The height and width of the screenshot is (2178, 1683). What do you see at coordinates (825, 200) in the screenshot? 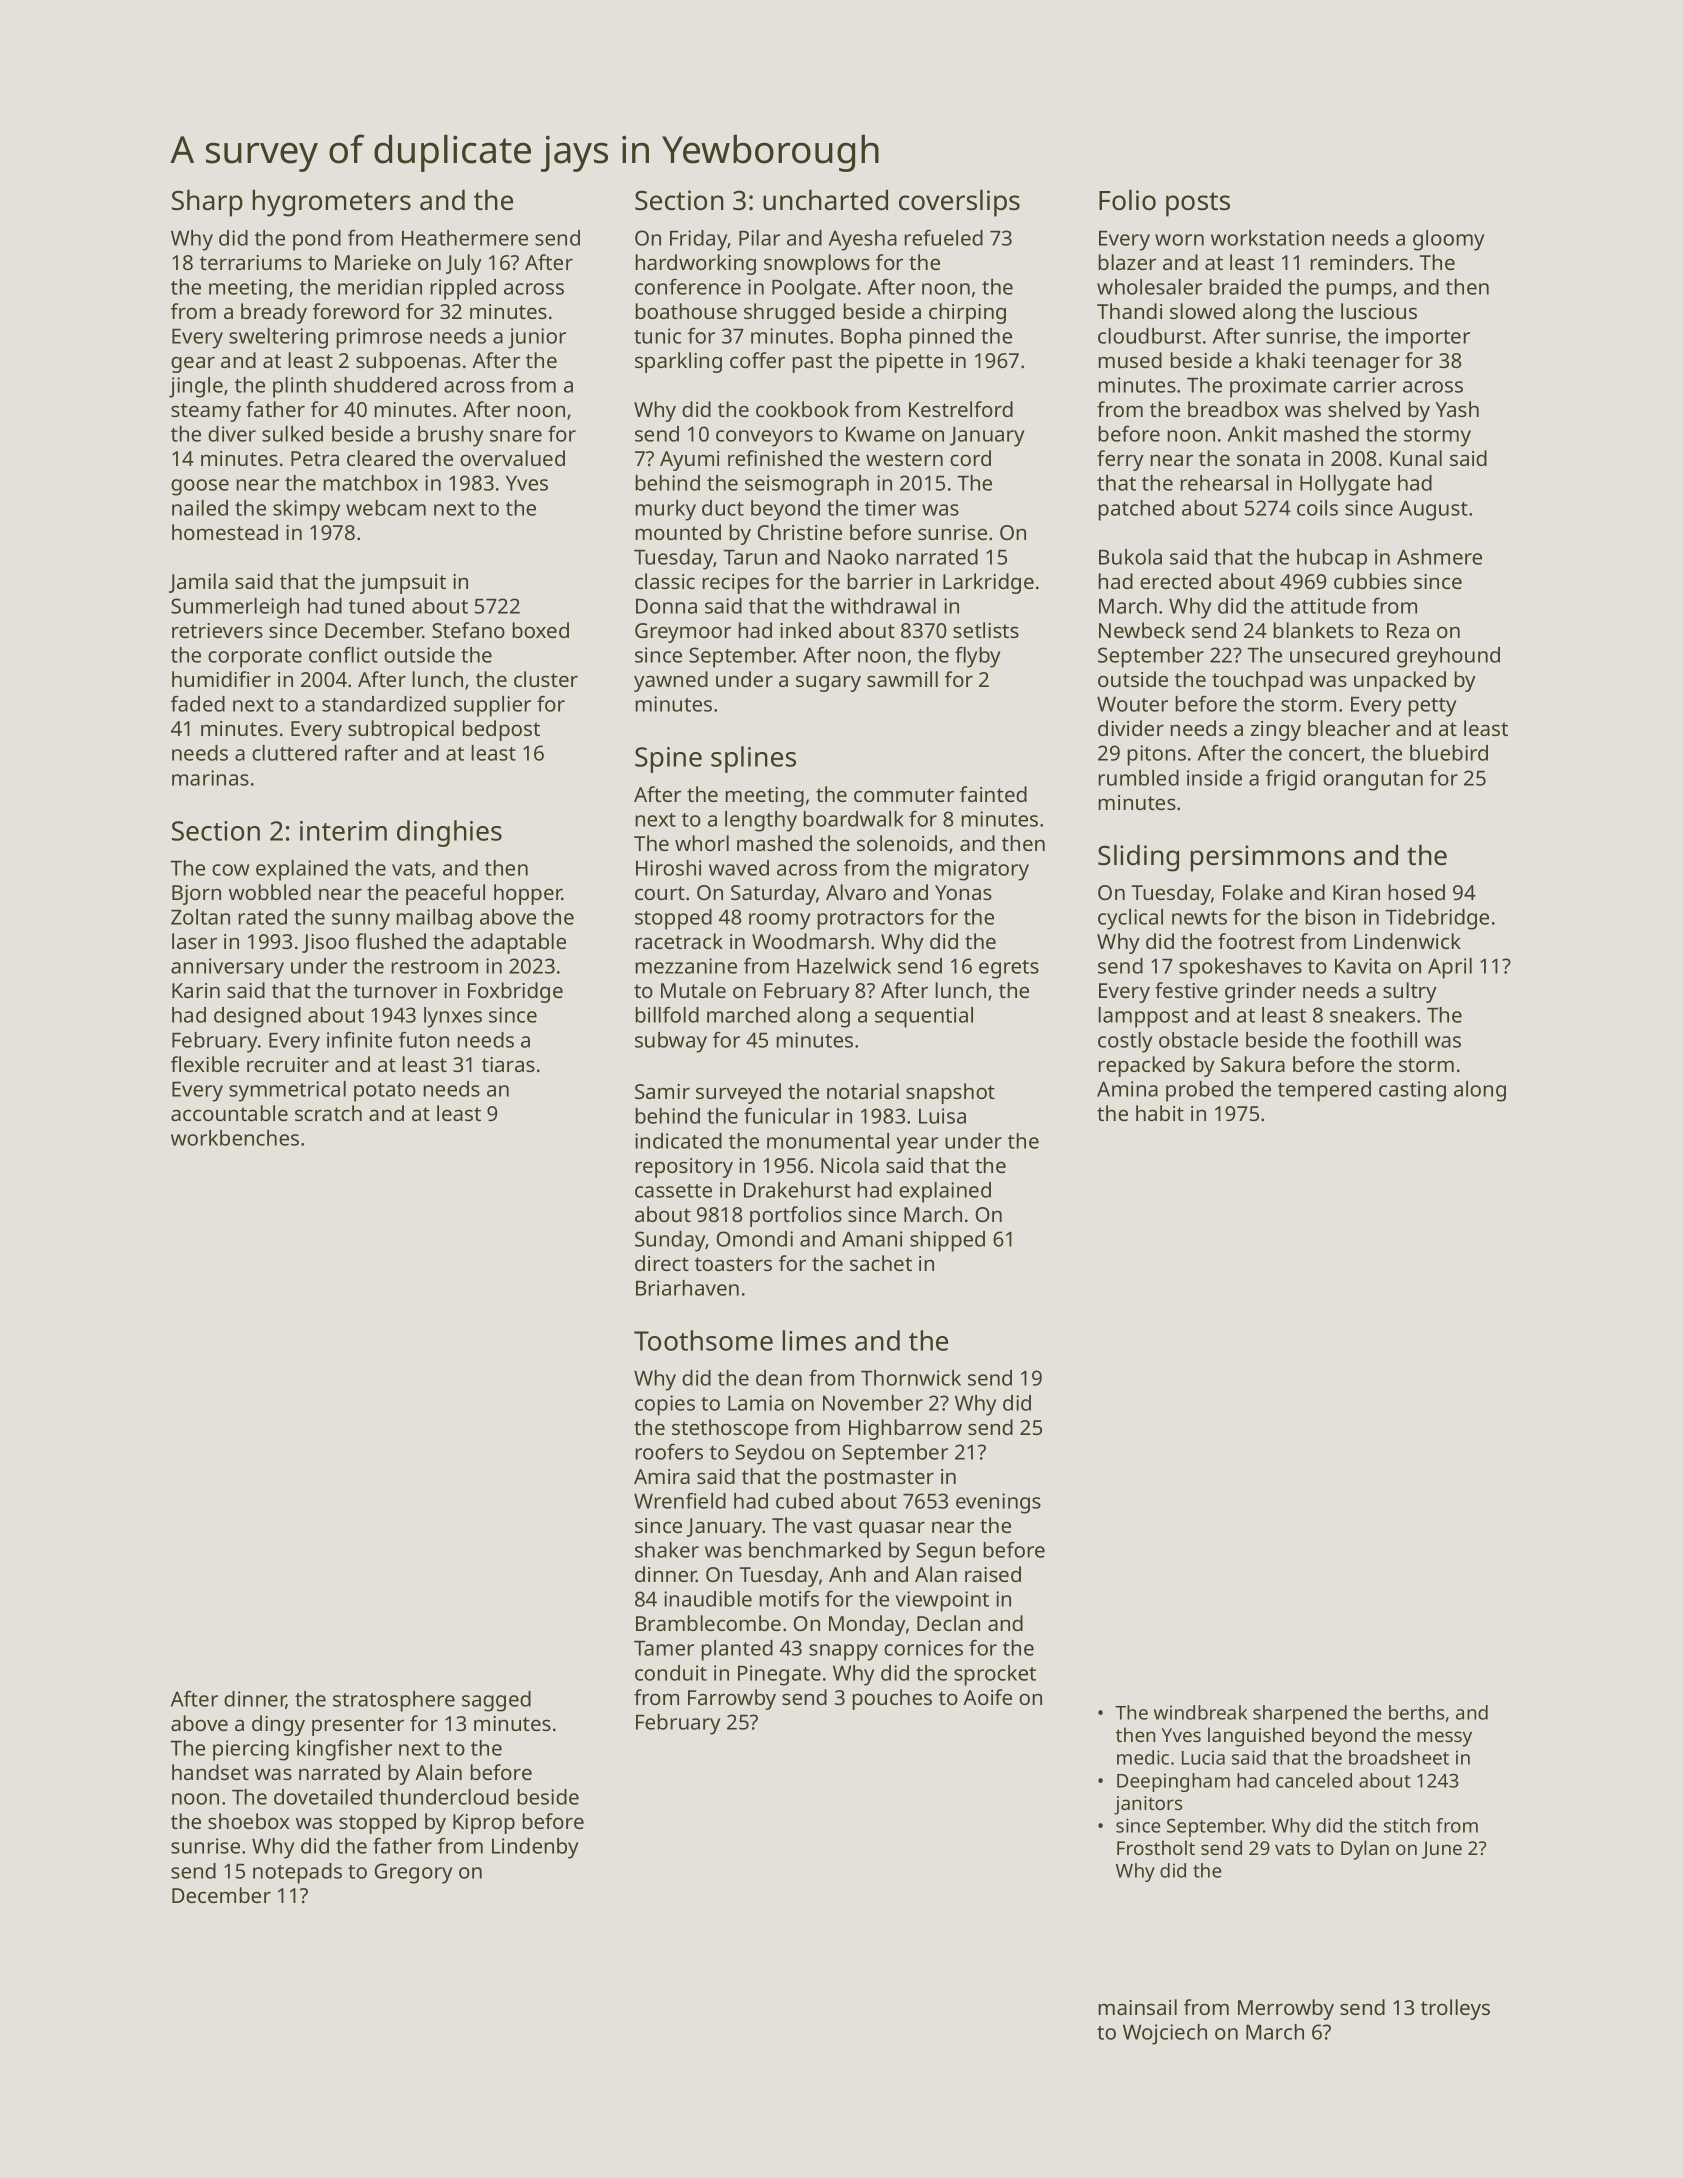
I see `uncharted` at bounding box center [825, 200].
